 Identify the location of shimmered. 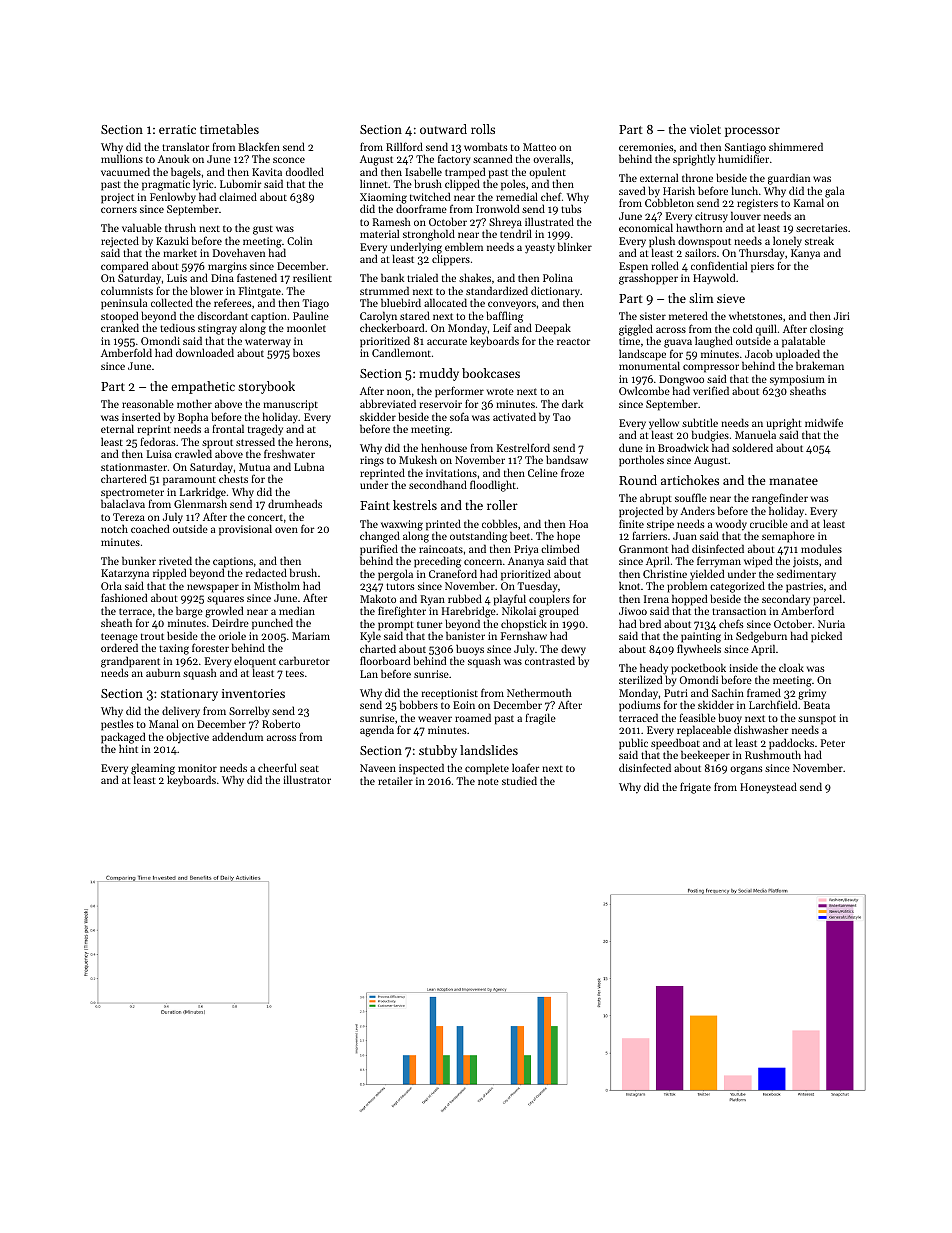
(796, 146).
